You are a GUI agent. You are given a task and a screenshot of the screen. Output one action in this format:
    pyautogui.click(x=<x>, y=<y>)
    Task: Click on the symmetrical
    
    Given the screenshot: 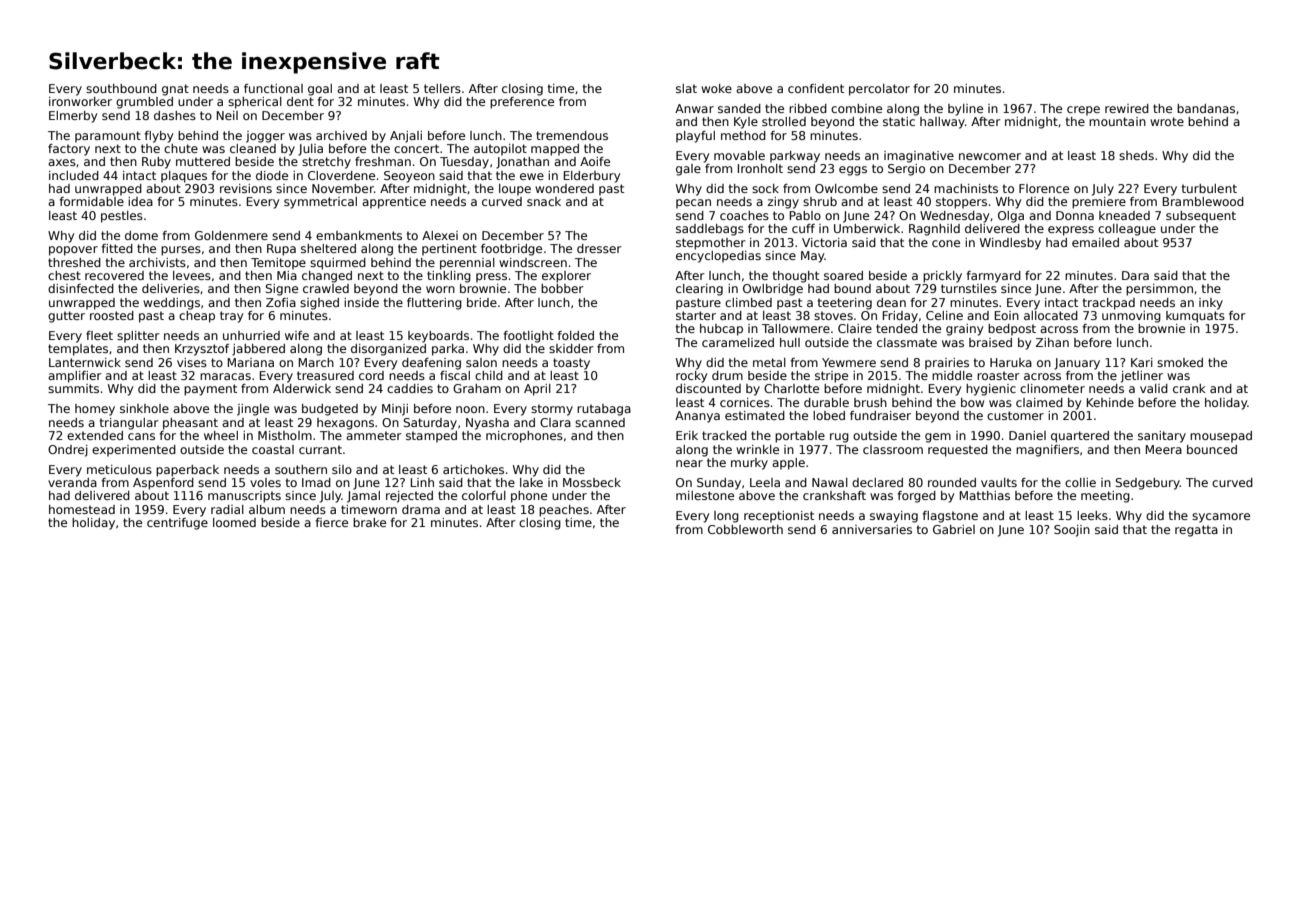 What is the action you would take?
    pyautogui.click(x=320, y=203)
